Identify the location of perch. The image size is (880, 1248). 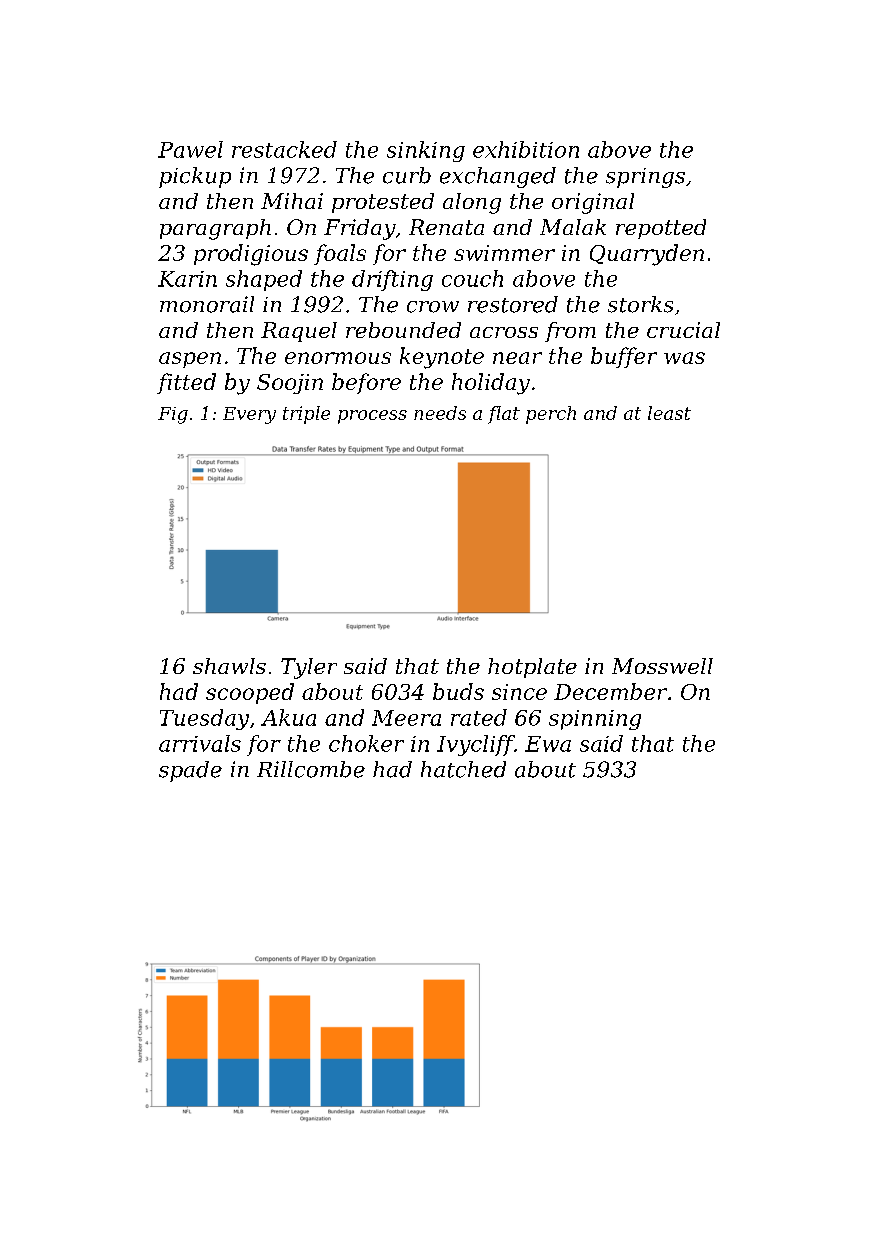
(551, 415).
